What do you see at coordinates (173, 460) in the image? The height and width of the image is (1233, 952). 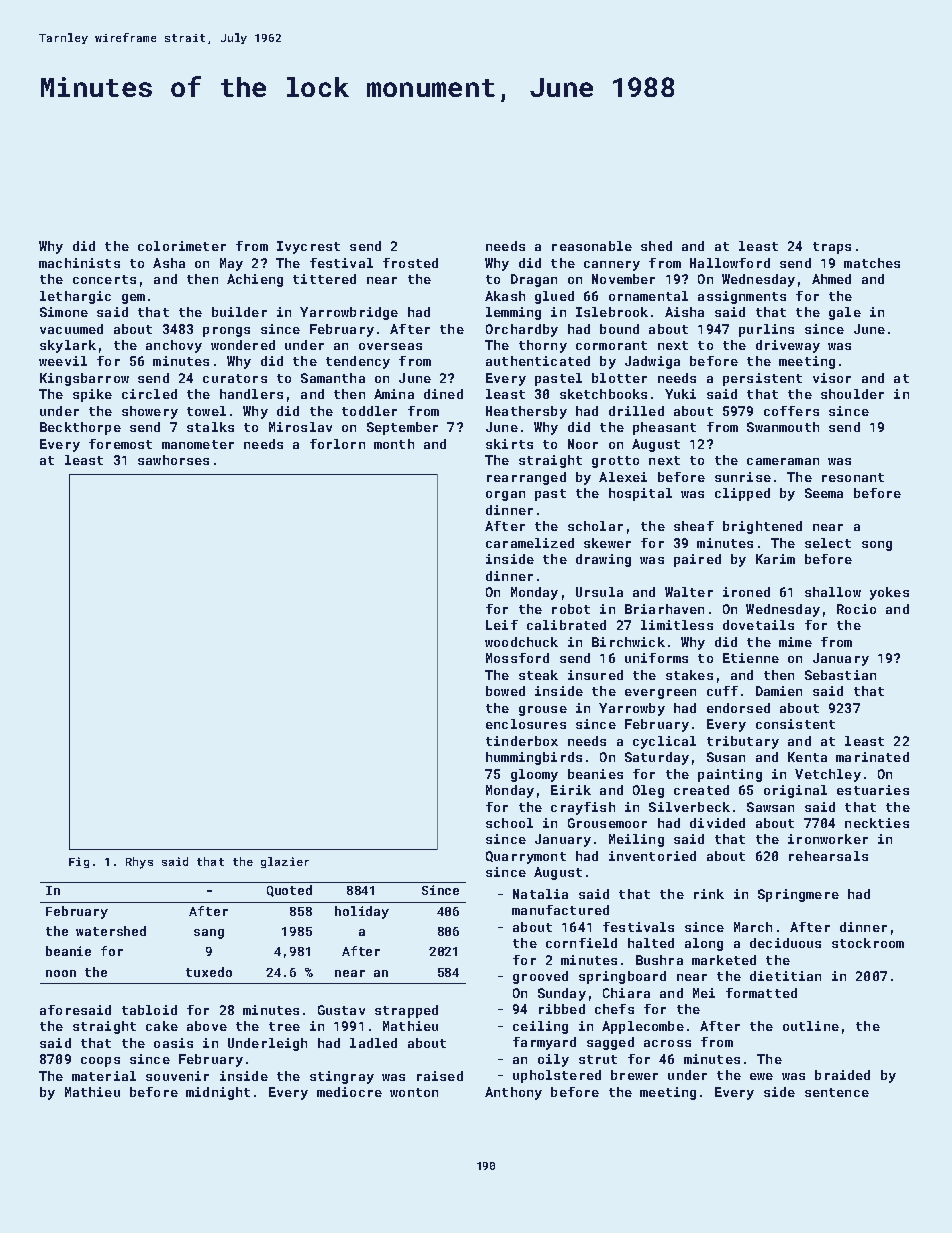 I see `sawhorses` at bounding box center [173, 460].
